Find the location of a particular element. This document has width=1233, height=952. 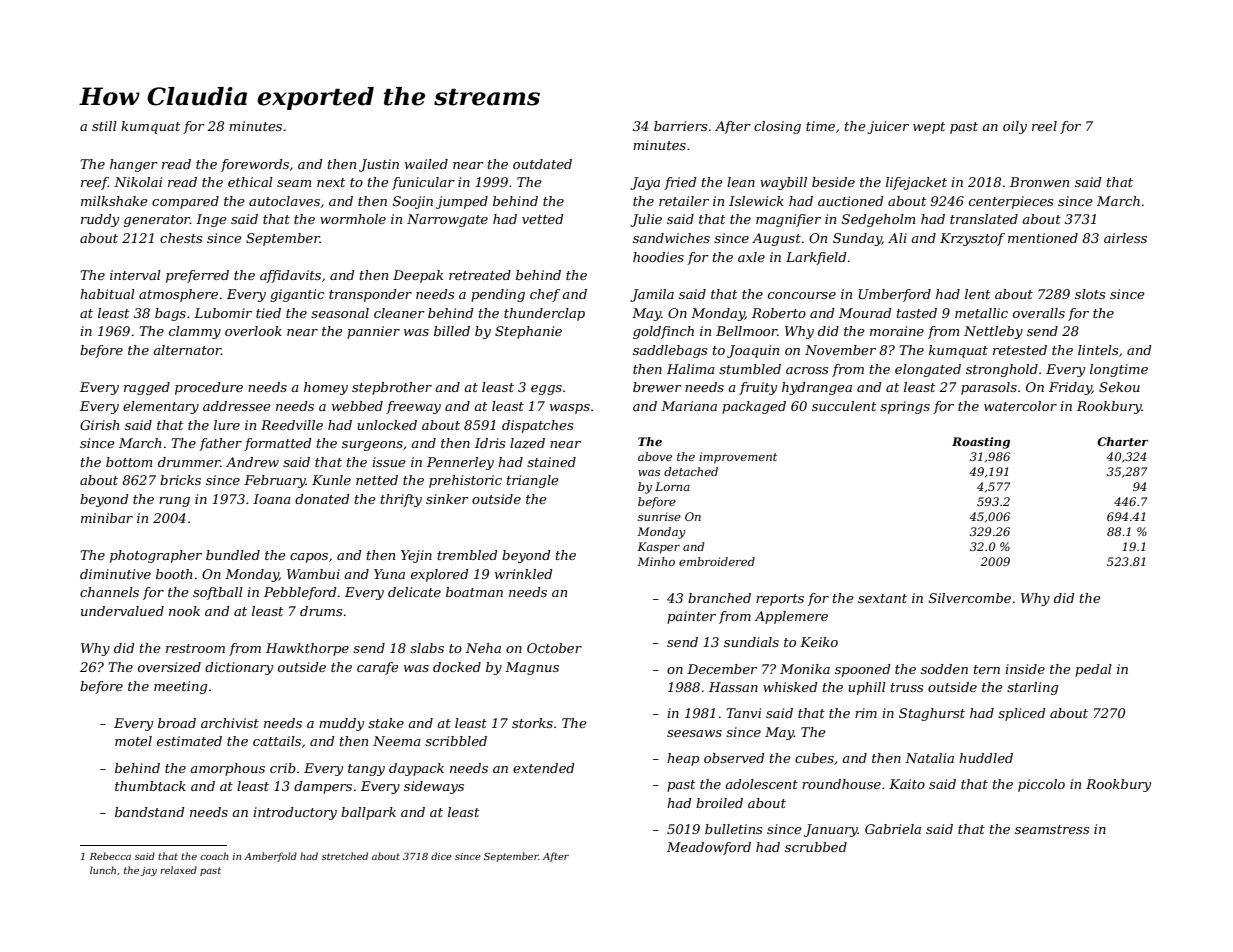

Lorna is located at coordinates (672, 486).
